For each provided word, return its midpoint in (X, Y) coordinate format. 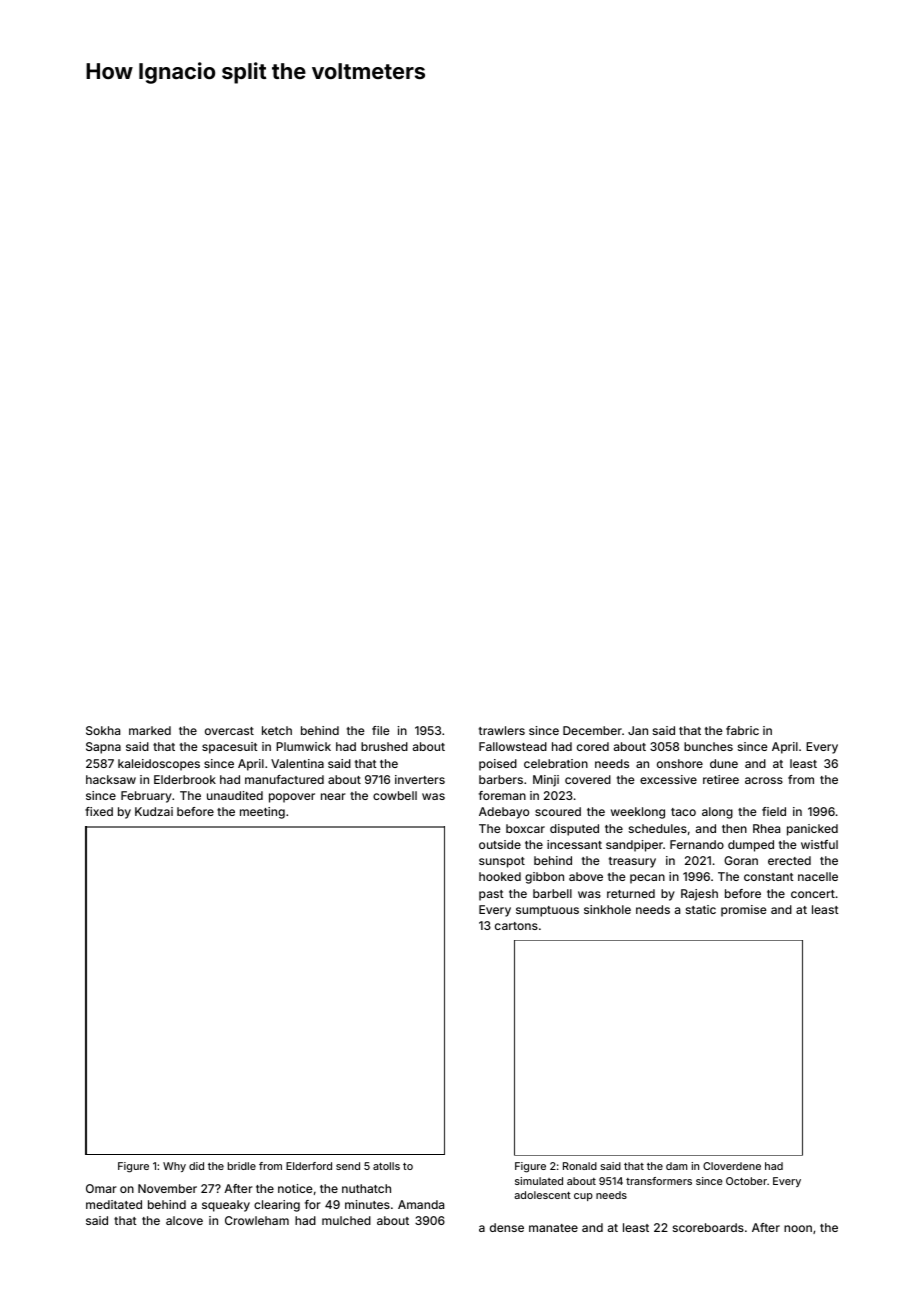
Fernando (697, 844)
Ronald (580, 1166)
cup (583, 1197)
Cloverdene (732, 1166)
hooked (500, 876)
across (764, 780)
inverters (420, 779)
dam (676, 1166)
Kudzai (154, 811)
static (701, 909)
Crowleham (257, 1220)
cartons (516, 926)
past (491, 895)
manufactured (284, 779)
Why (174, 1167)
